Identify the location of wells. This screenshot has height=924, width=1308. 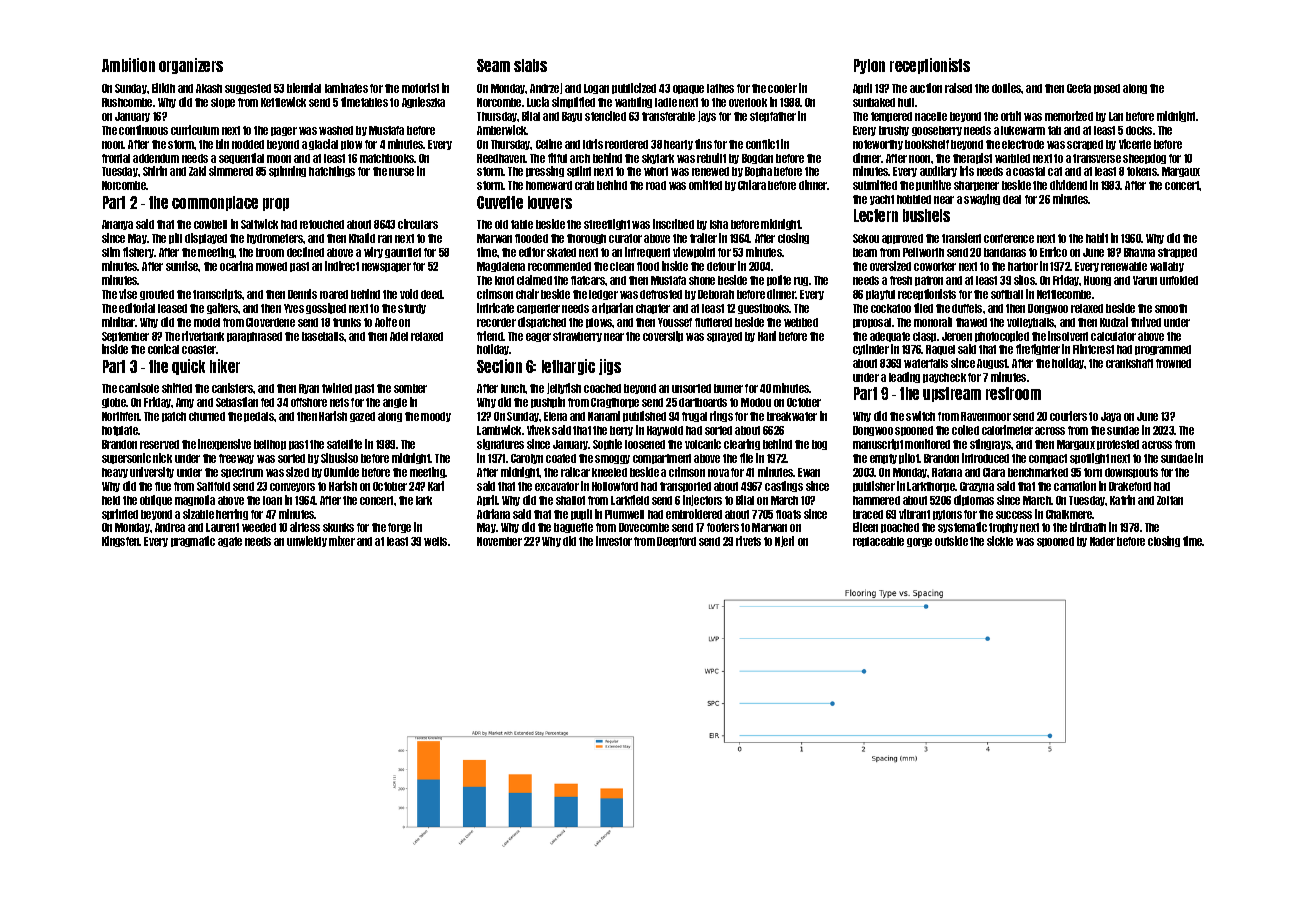
(435, 541).
